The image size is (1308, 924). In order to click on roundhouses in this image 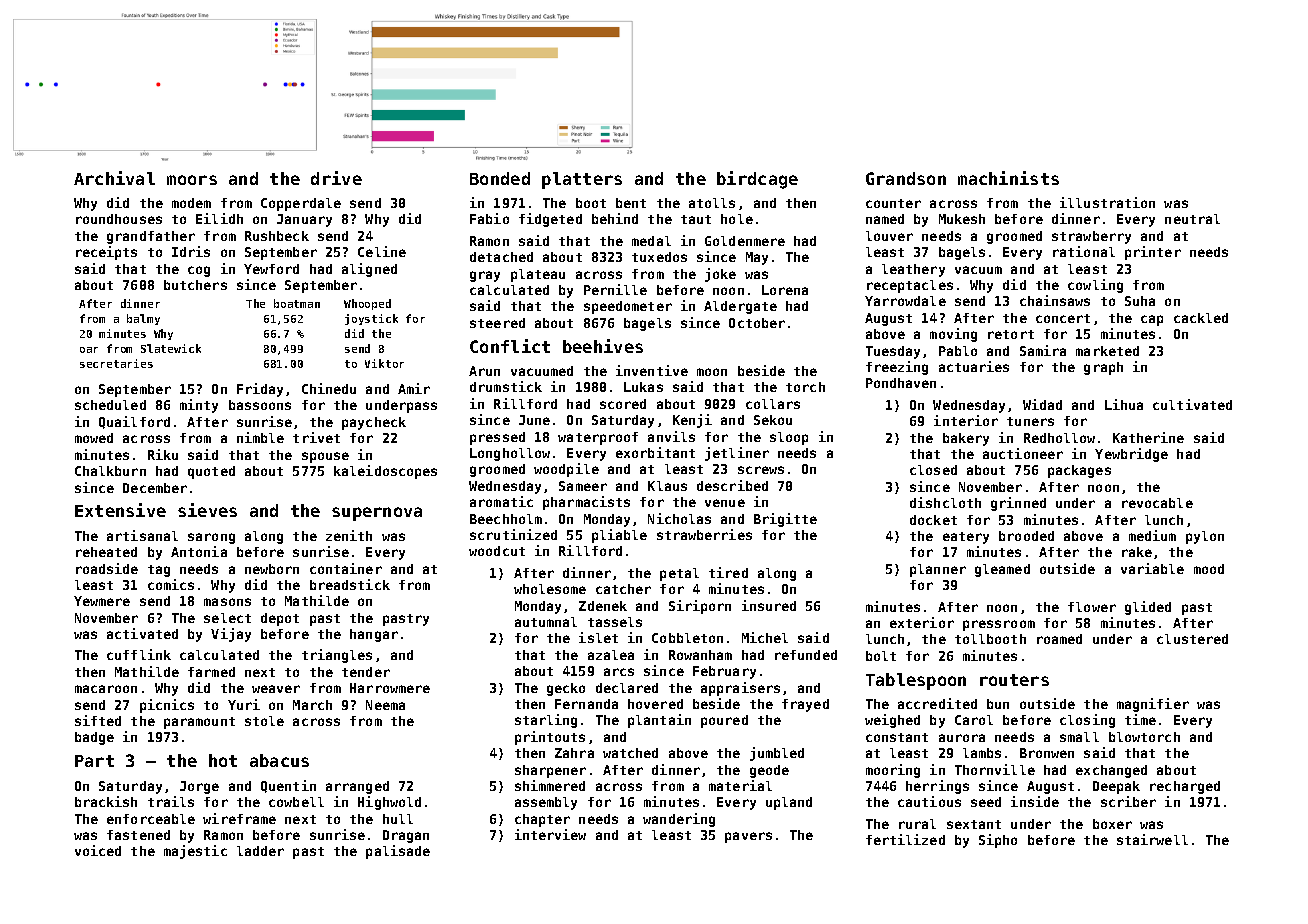, I will do `click(119, 219)`.
